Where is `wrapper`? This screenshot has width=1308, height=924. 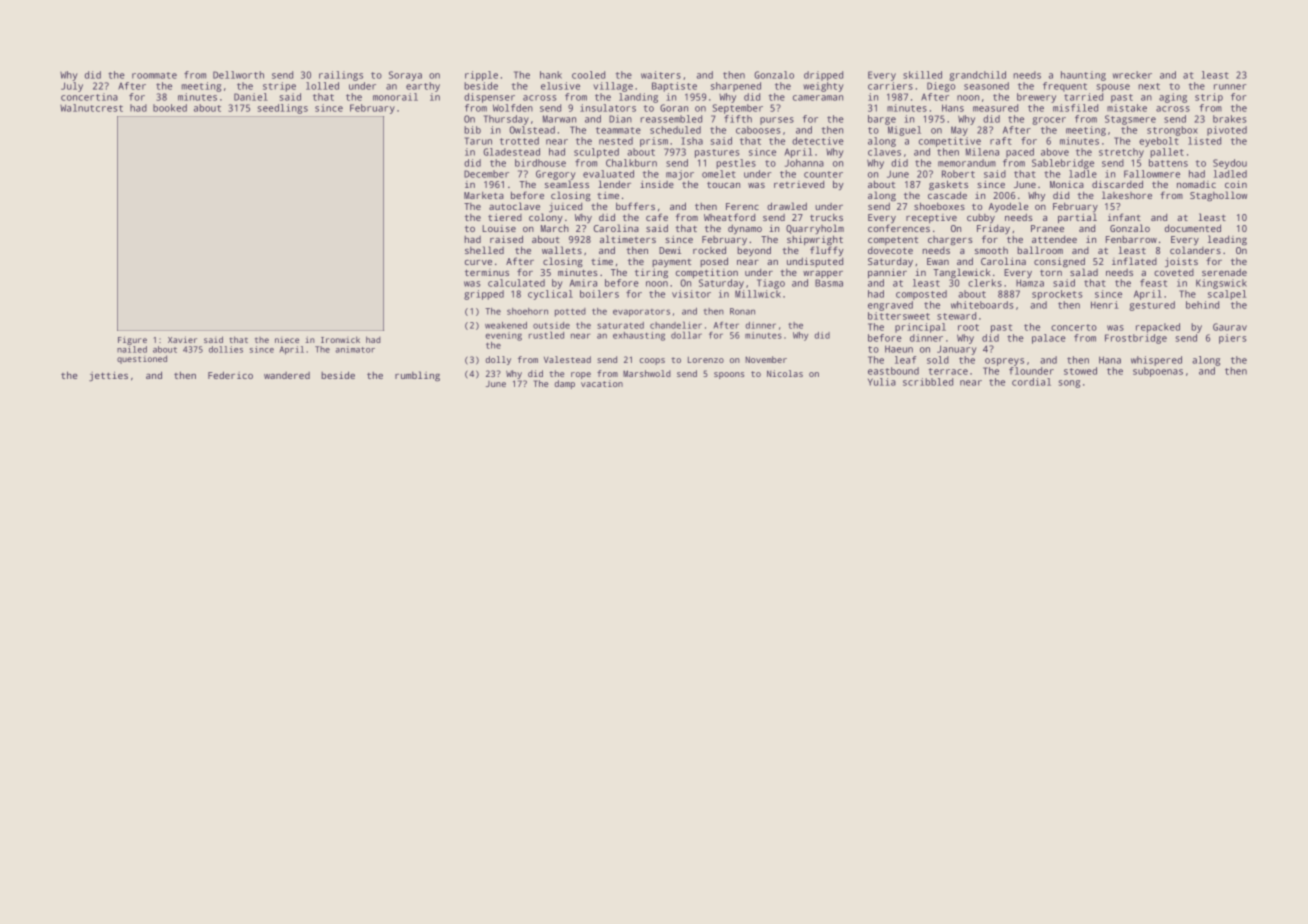 wrapper is located at coordinates (823, 274).
